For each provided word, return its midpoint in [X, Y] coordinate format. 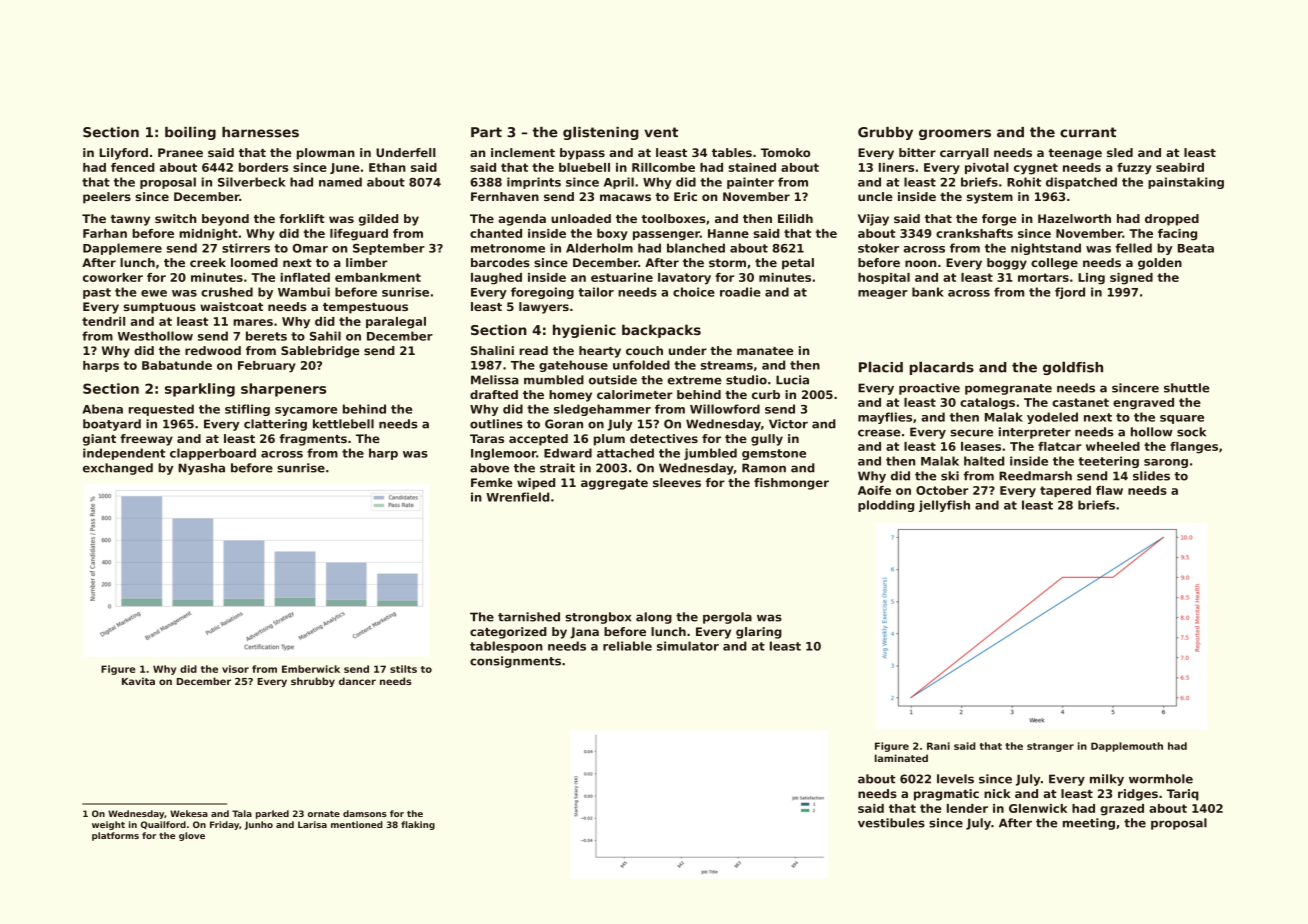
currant [1088, 132]
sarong [1166, 463]
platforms [115, 836]
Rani [938, 746]
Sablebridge [320, 352]
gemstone [774, 454]
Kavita [138, 681]
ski [950, 476]
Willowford [725, 409]
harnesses [260, 132]
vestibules [891, 823]
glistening [601, 133]
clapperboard [213, 454]
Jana [584, 633]
